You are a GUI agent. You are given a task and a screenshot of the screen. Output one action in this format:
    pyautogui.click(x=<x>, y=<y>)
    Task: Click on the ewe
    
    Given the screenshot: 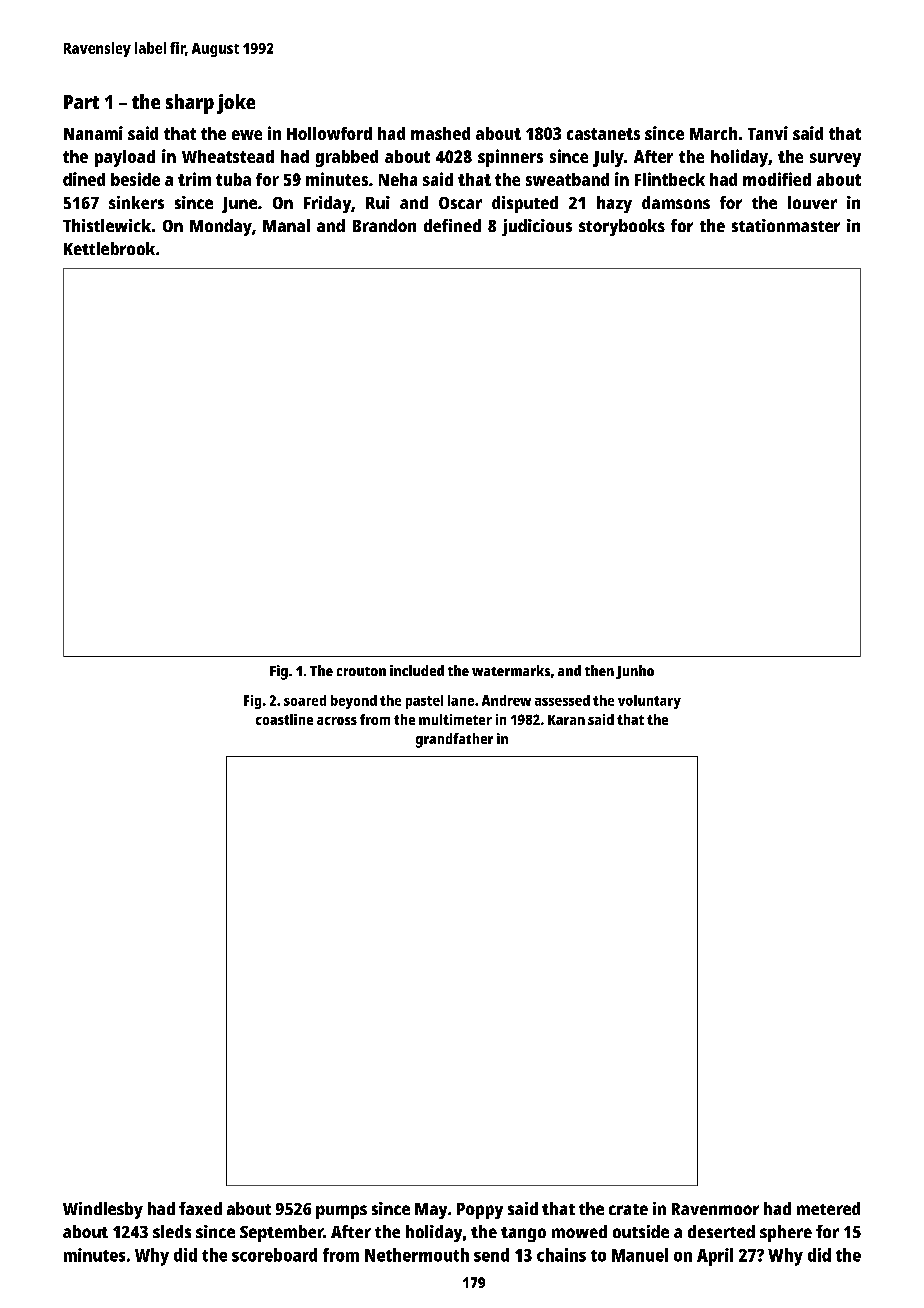 What is the action you would take?
    pyautogui.click(x=247, y=135)
